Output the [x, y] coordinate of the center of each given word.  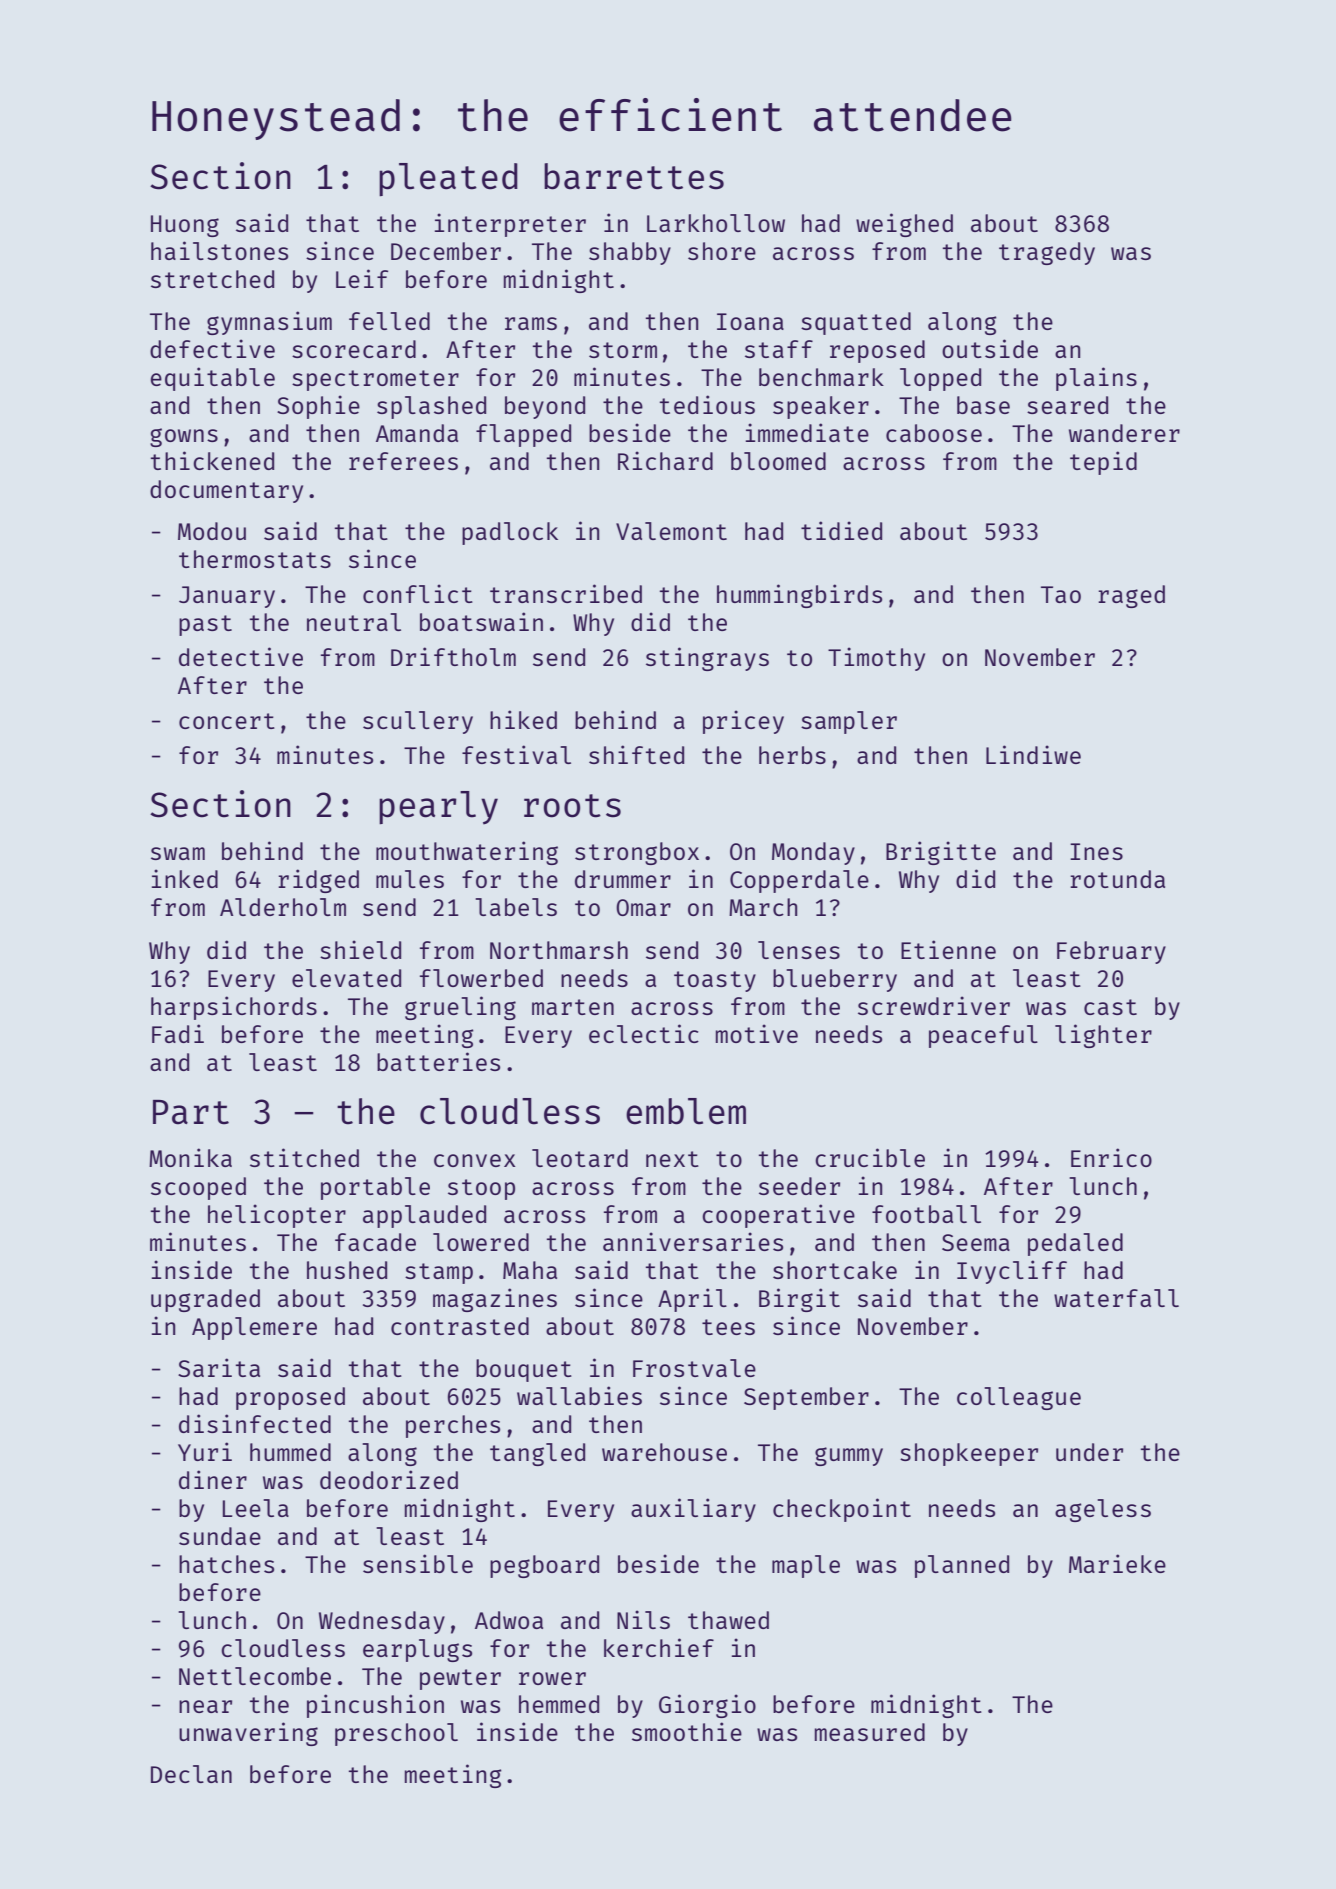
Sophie [318, 407]
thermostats [255, 559]
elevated [346, 978]
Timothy [876, 659]
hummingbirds [799, 596]
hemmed [559, 1704]
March [763, 907]
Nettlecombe [255, 1676]
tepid [1103, 463]
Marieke [1117, 1563]
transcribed [566, 593]
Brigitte [941, 853]
